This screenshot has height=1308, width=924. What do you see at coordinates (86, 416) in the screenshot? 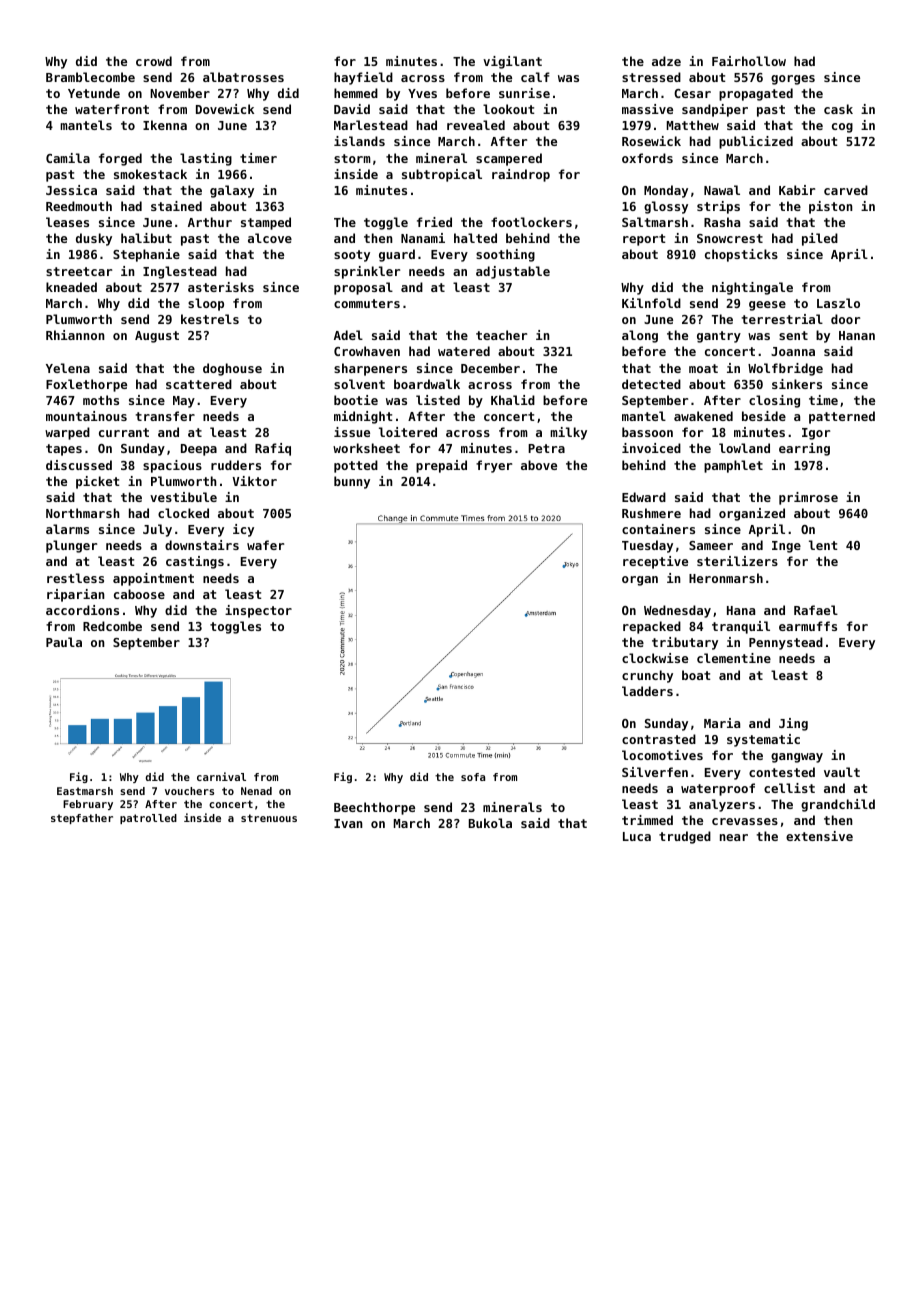
I see `mountainous` at bounding box center [86, 416].
